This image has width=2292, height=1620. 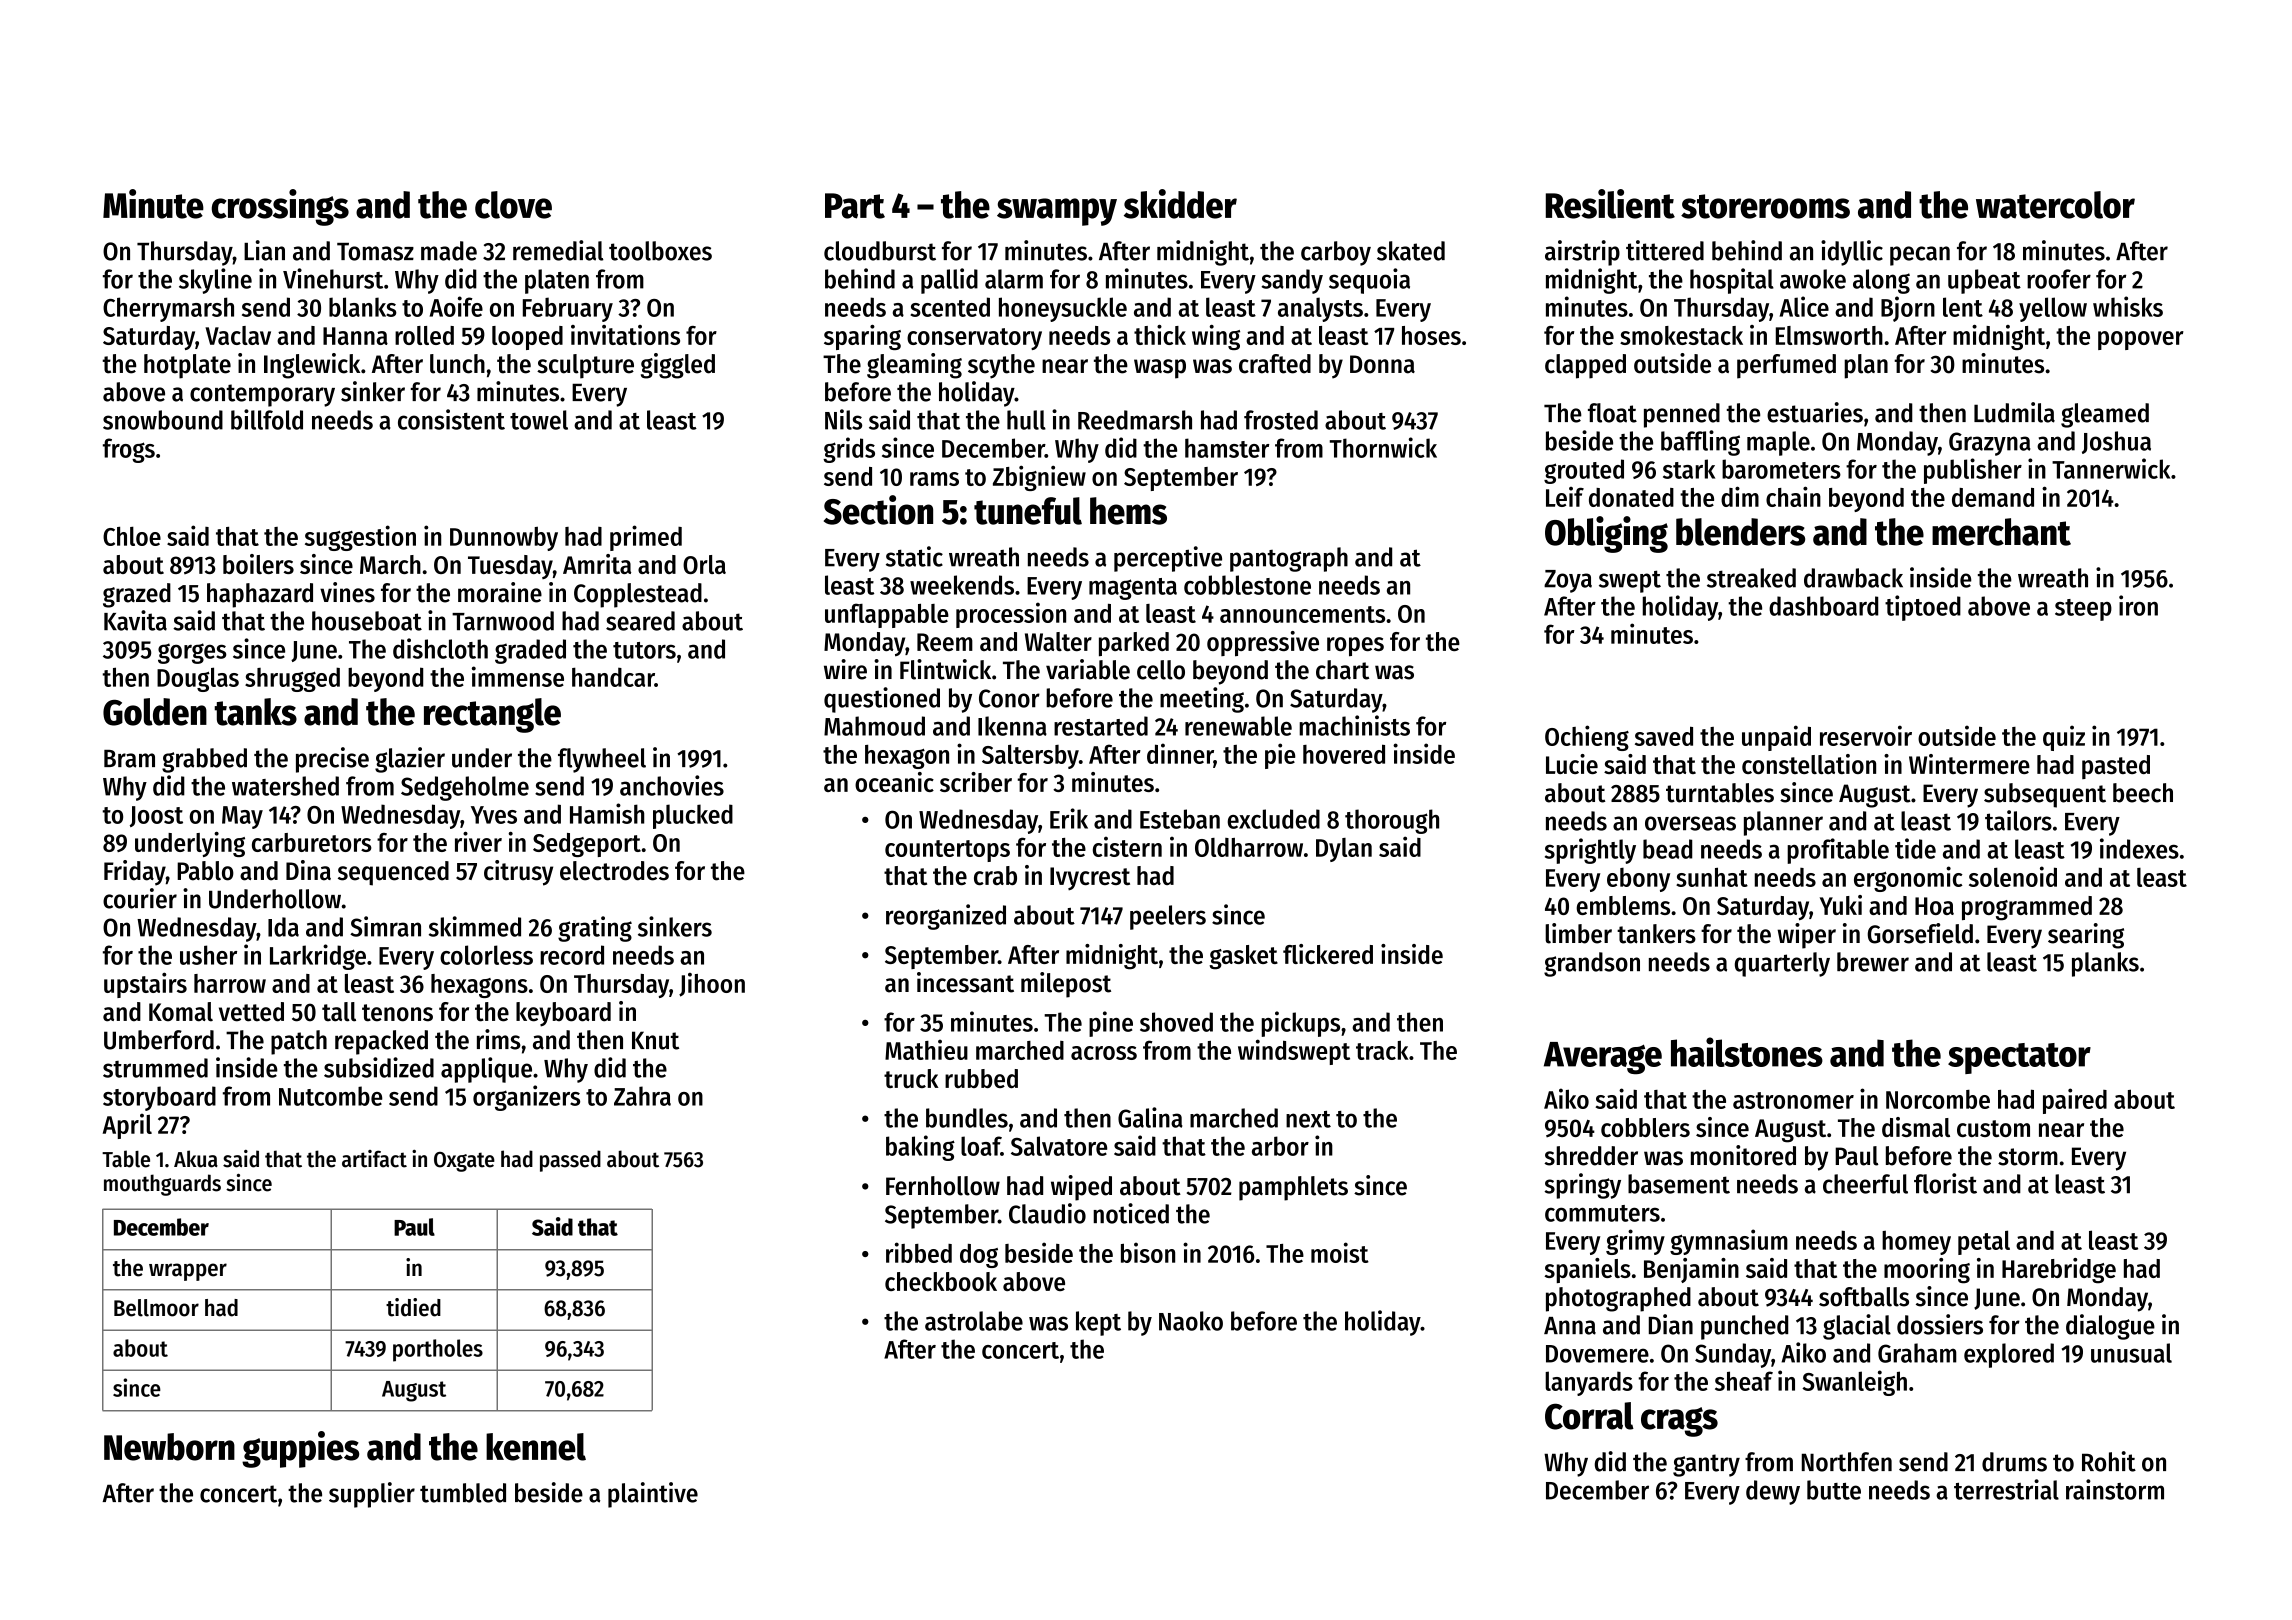 What do you see at coordinates (438, 1350) in the image?
I see `portholes` at bounding box center [438, 1350].
